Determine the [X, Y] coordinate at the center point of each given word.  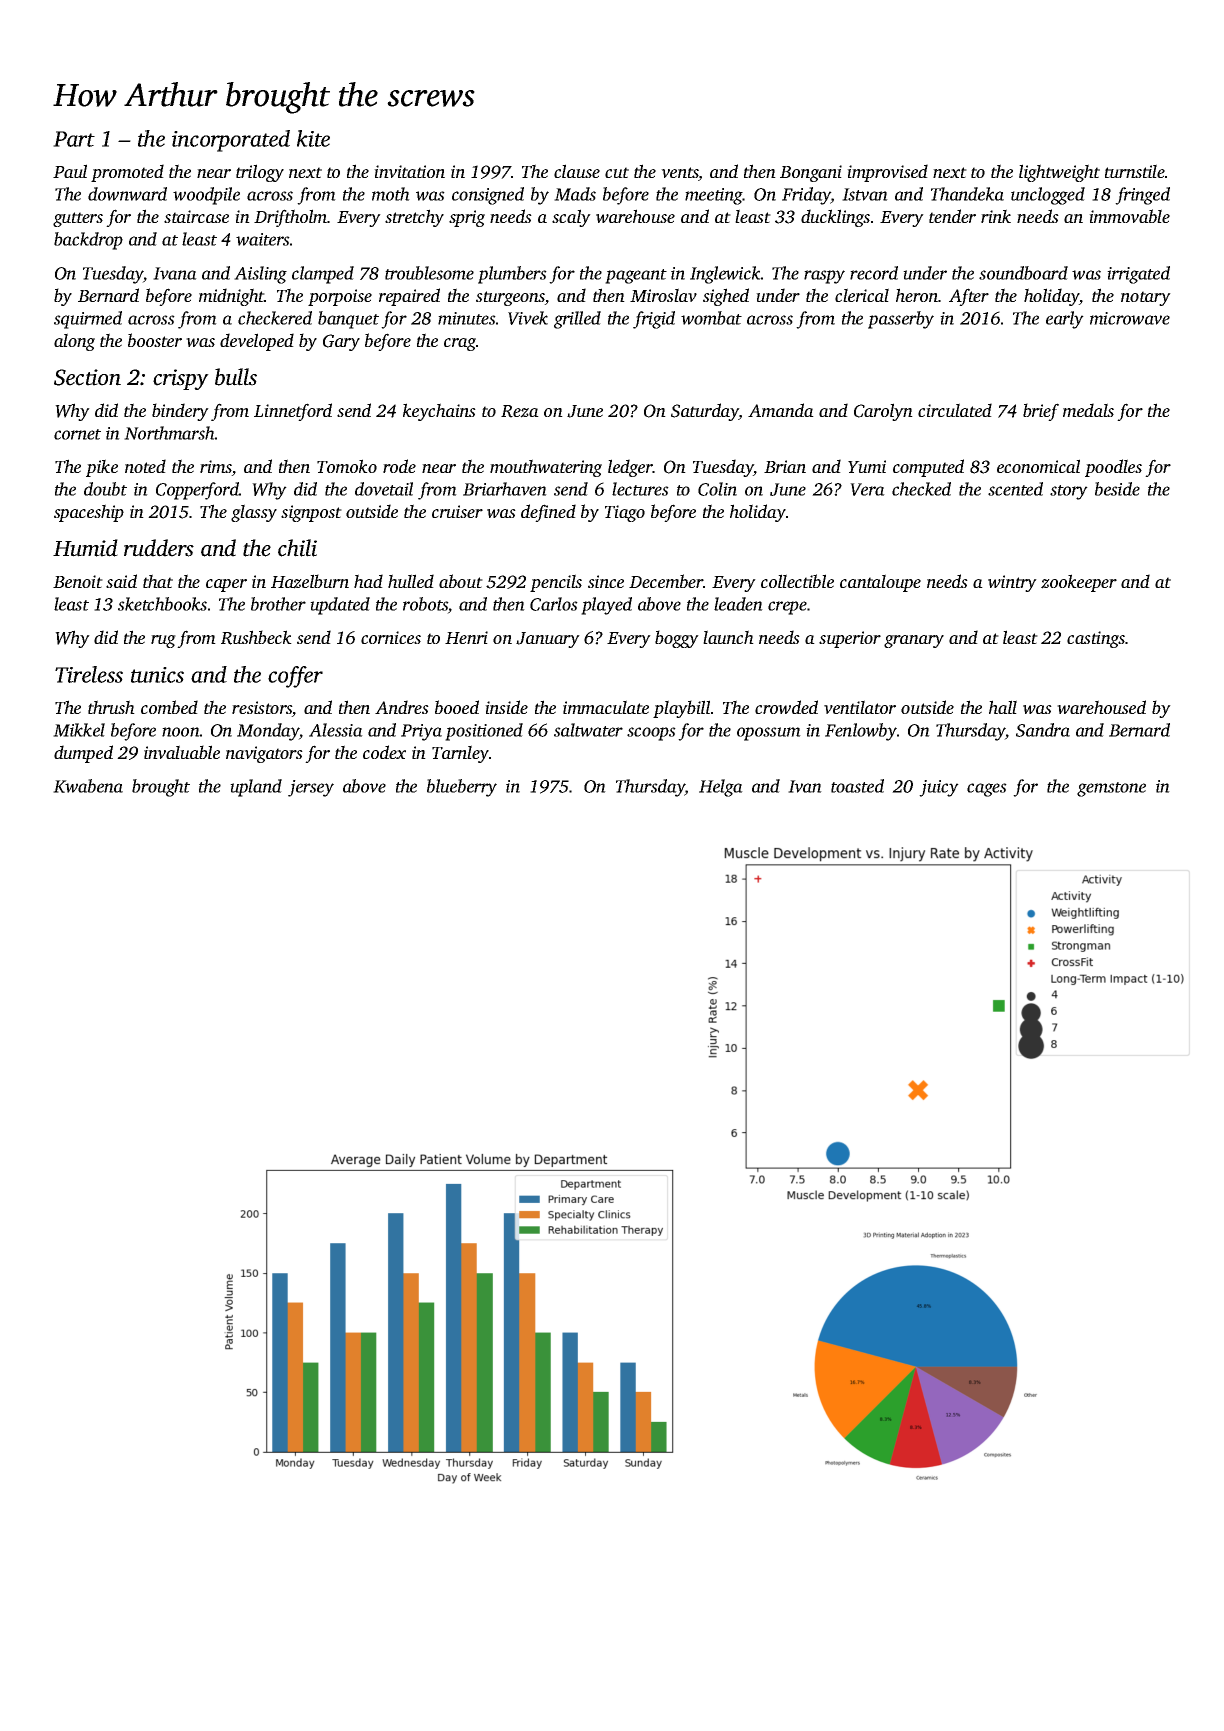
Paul [70, 171]
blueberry [462, 788]
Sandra [1043, 730]
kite [313, 138]
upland [256, 788]
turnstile [1135, 171]
